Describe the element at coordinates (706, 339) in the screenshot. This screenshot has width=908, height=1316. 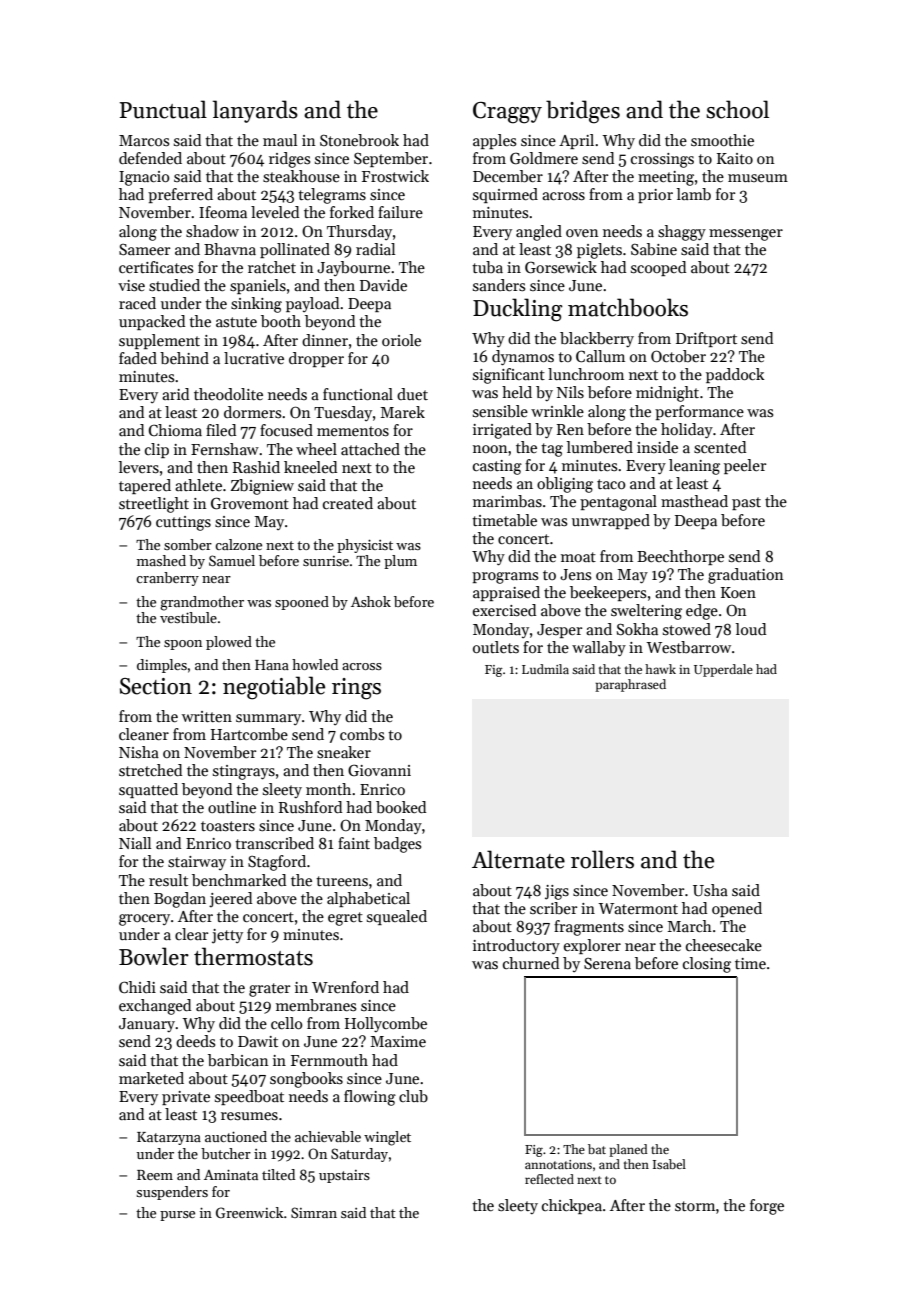
I see `Driftport` at that location.
